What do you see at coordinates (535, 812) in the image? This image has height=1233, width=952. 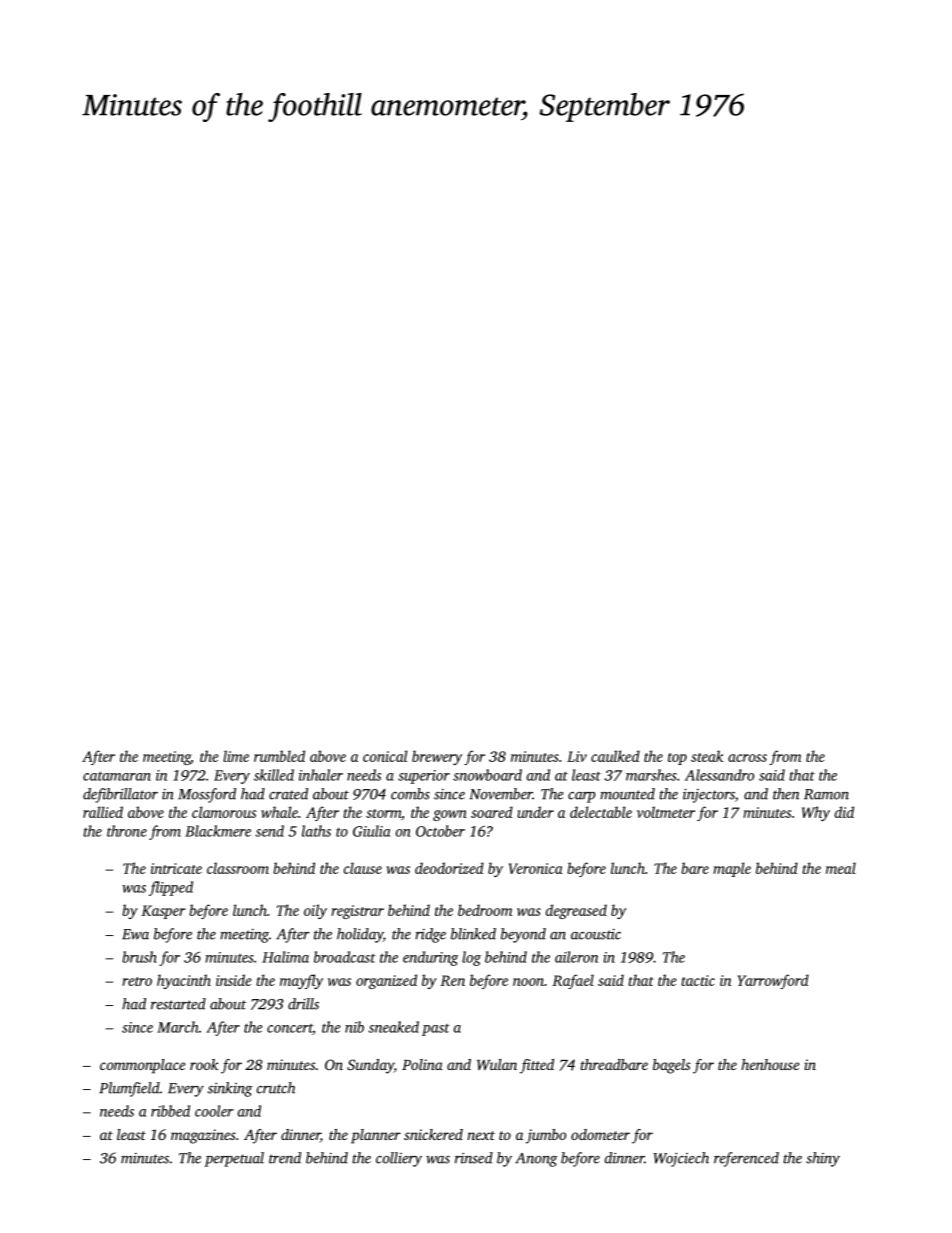 I see `under` at bounding box center [535, 812].
